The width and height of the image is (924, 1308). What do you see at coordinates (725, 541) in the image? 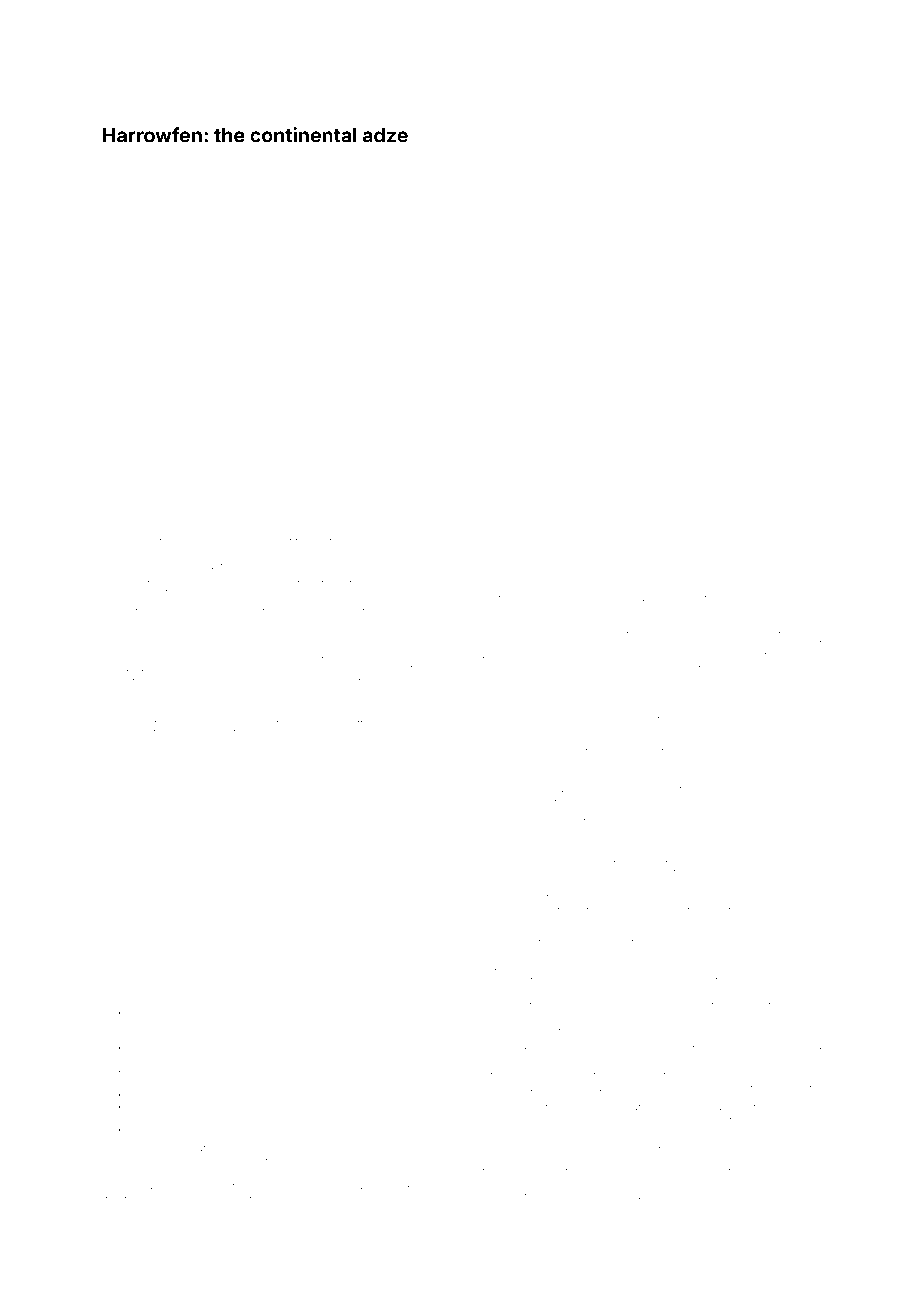
I see `potter` at bounding box center [725, 541].
